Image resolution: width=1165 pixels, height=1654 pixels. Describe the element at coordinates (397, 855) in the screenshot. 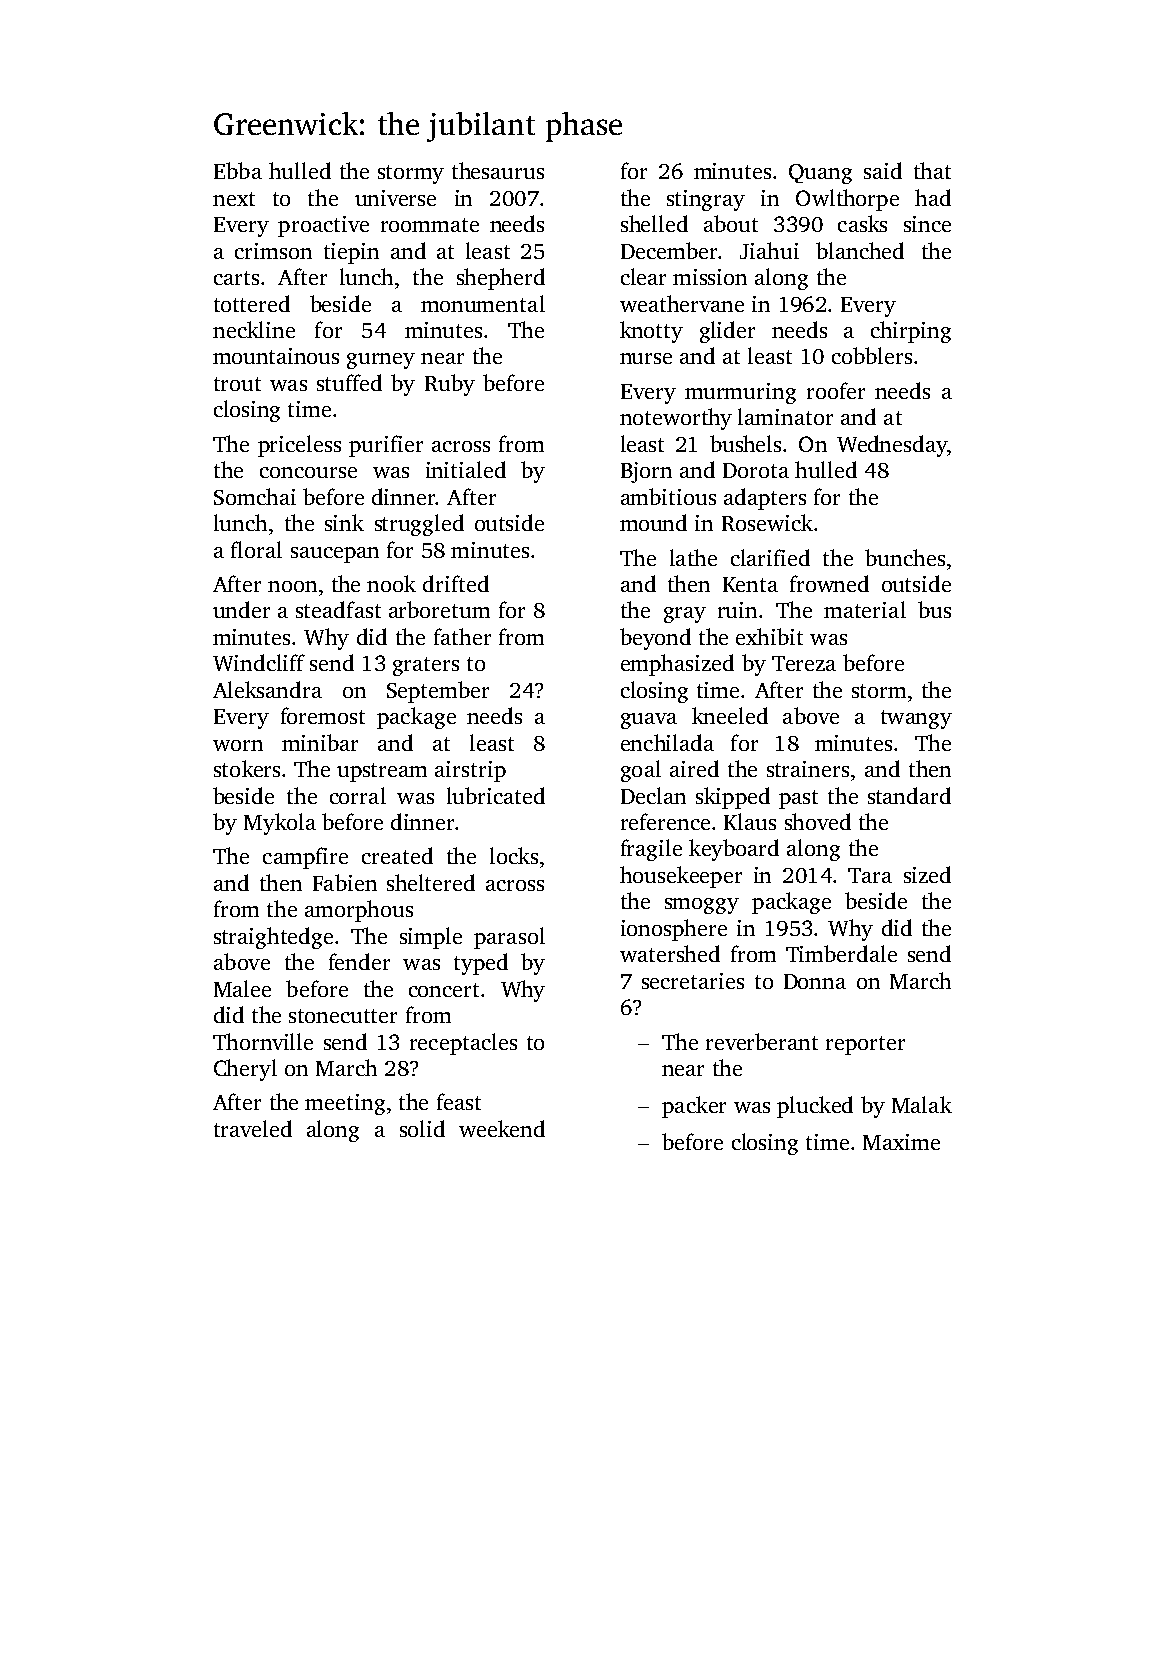

I see `created` at that location.
